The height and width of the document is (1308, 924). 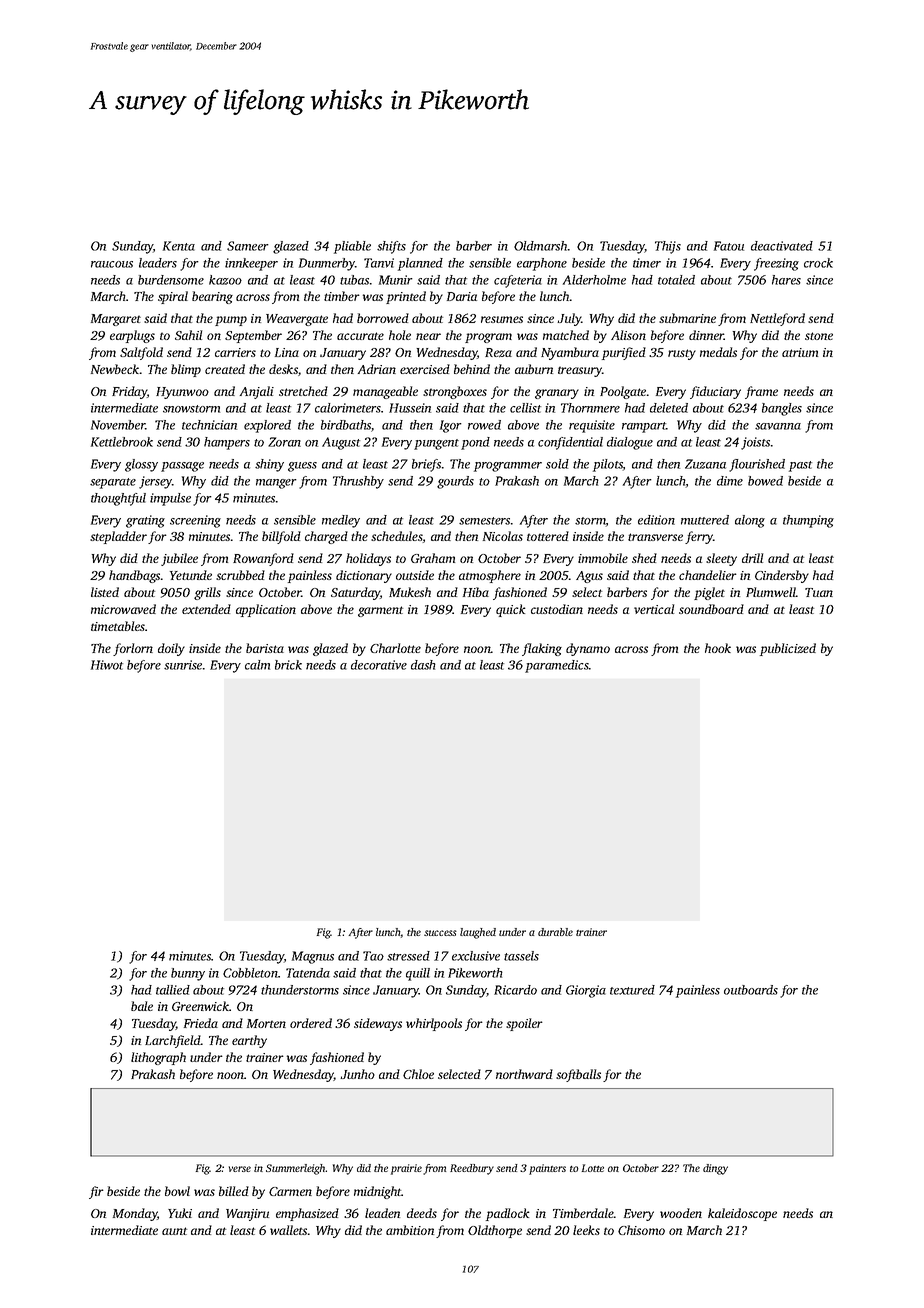 What do you see at coordinates (641, 1230) in the document?
I see `Chisomo` at bounding box center [641, 1230].
